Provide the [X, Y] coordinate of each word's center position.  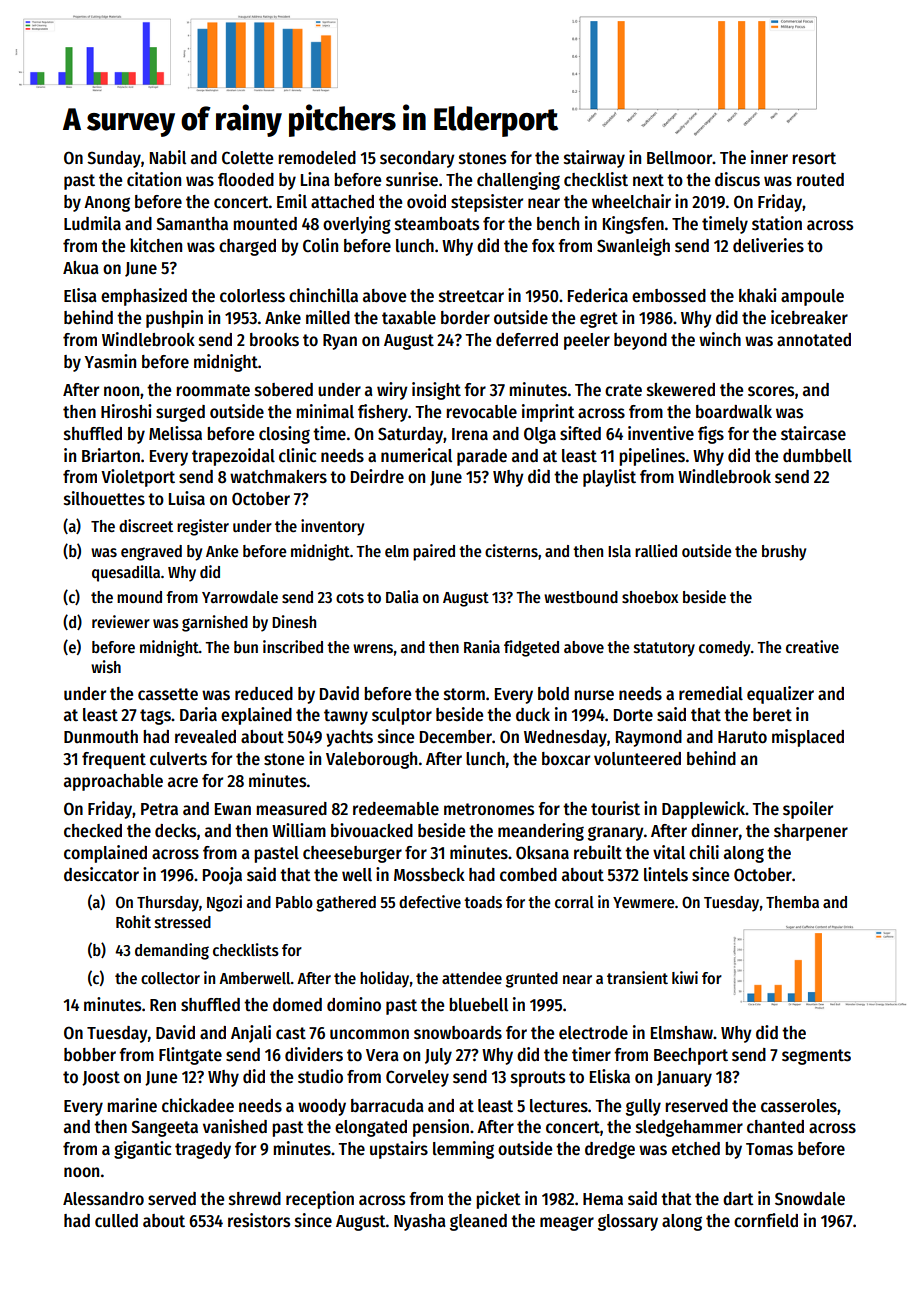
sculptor [402, 716]
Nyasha [420, 1222]
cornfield [766, 1220]
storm [464, 694]
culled [116, 1221]
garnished [215, 623]
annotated [814, 340]
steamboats [437, 224]
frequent [114, 760]
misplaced [808, 738]
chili [704, 852]
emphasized [144, 297]
